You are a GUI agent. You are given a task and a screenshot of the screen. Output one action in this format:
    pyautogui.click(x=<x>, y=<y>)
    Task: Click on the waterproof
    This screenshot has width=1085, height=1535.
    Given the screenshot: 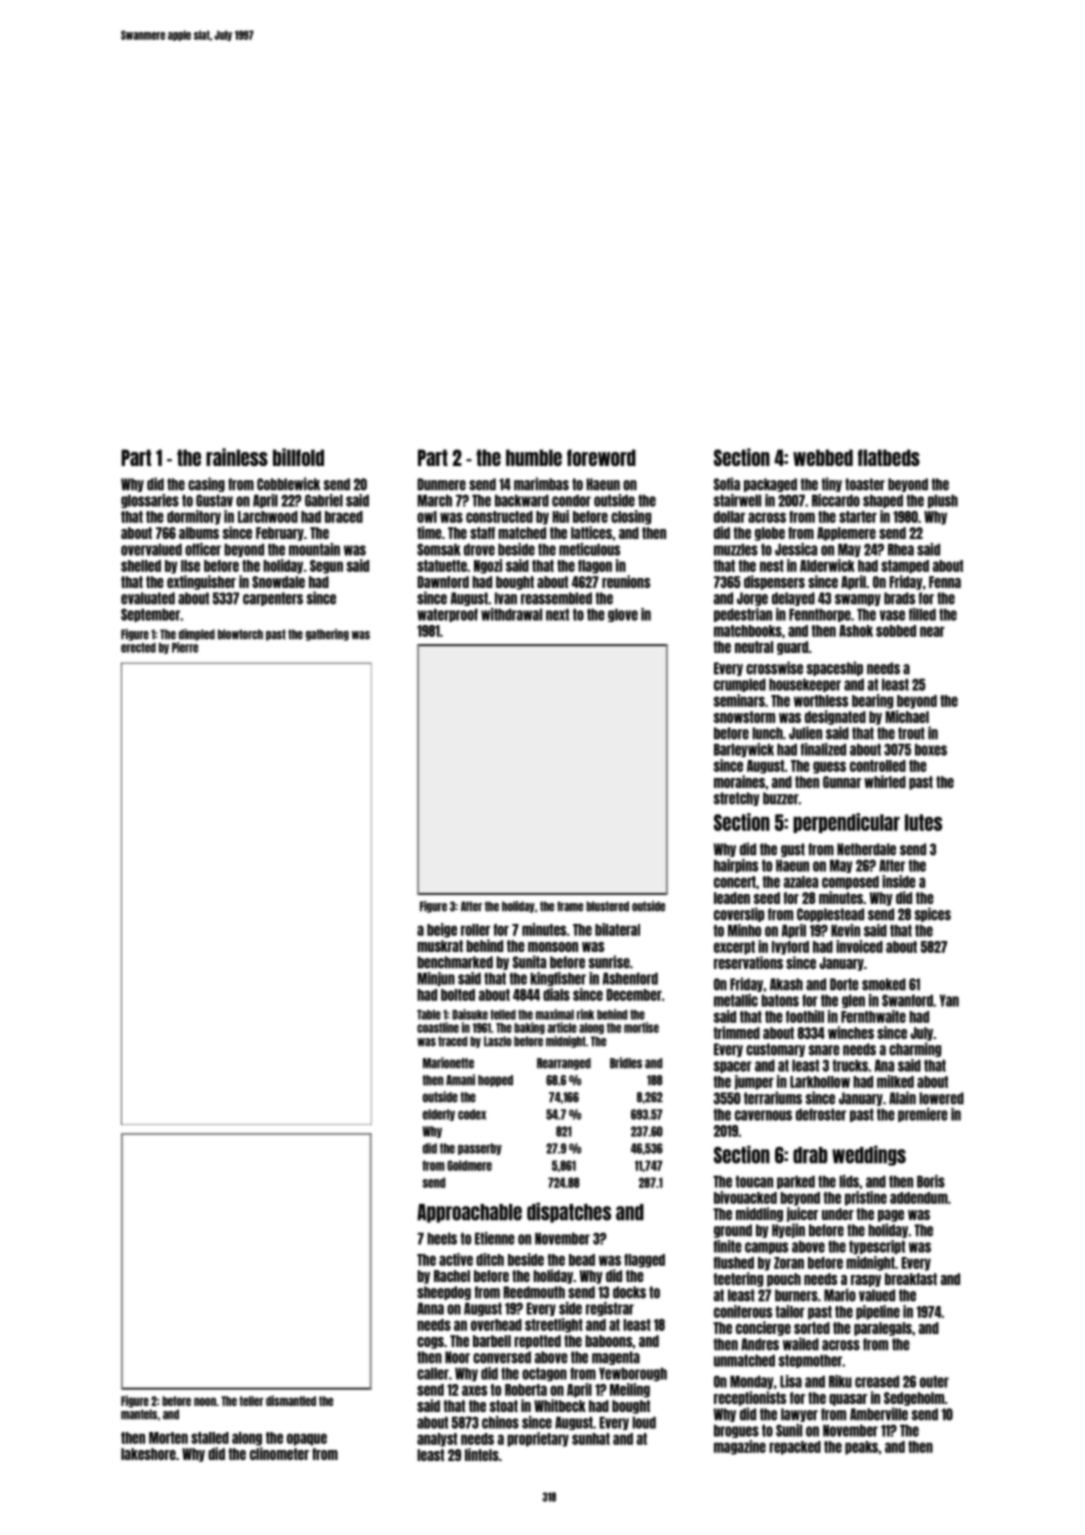 What is the action you would take?
    pyautogui.click(x=447, y=615)
